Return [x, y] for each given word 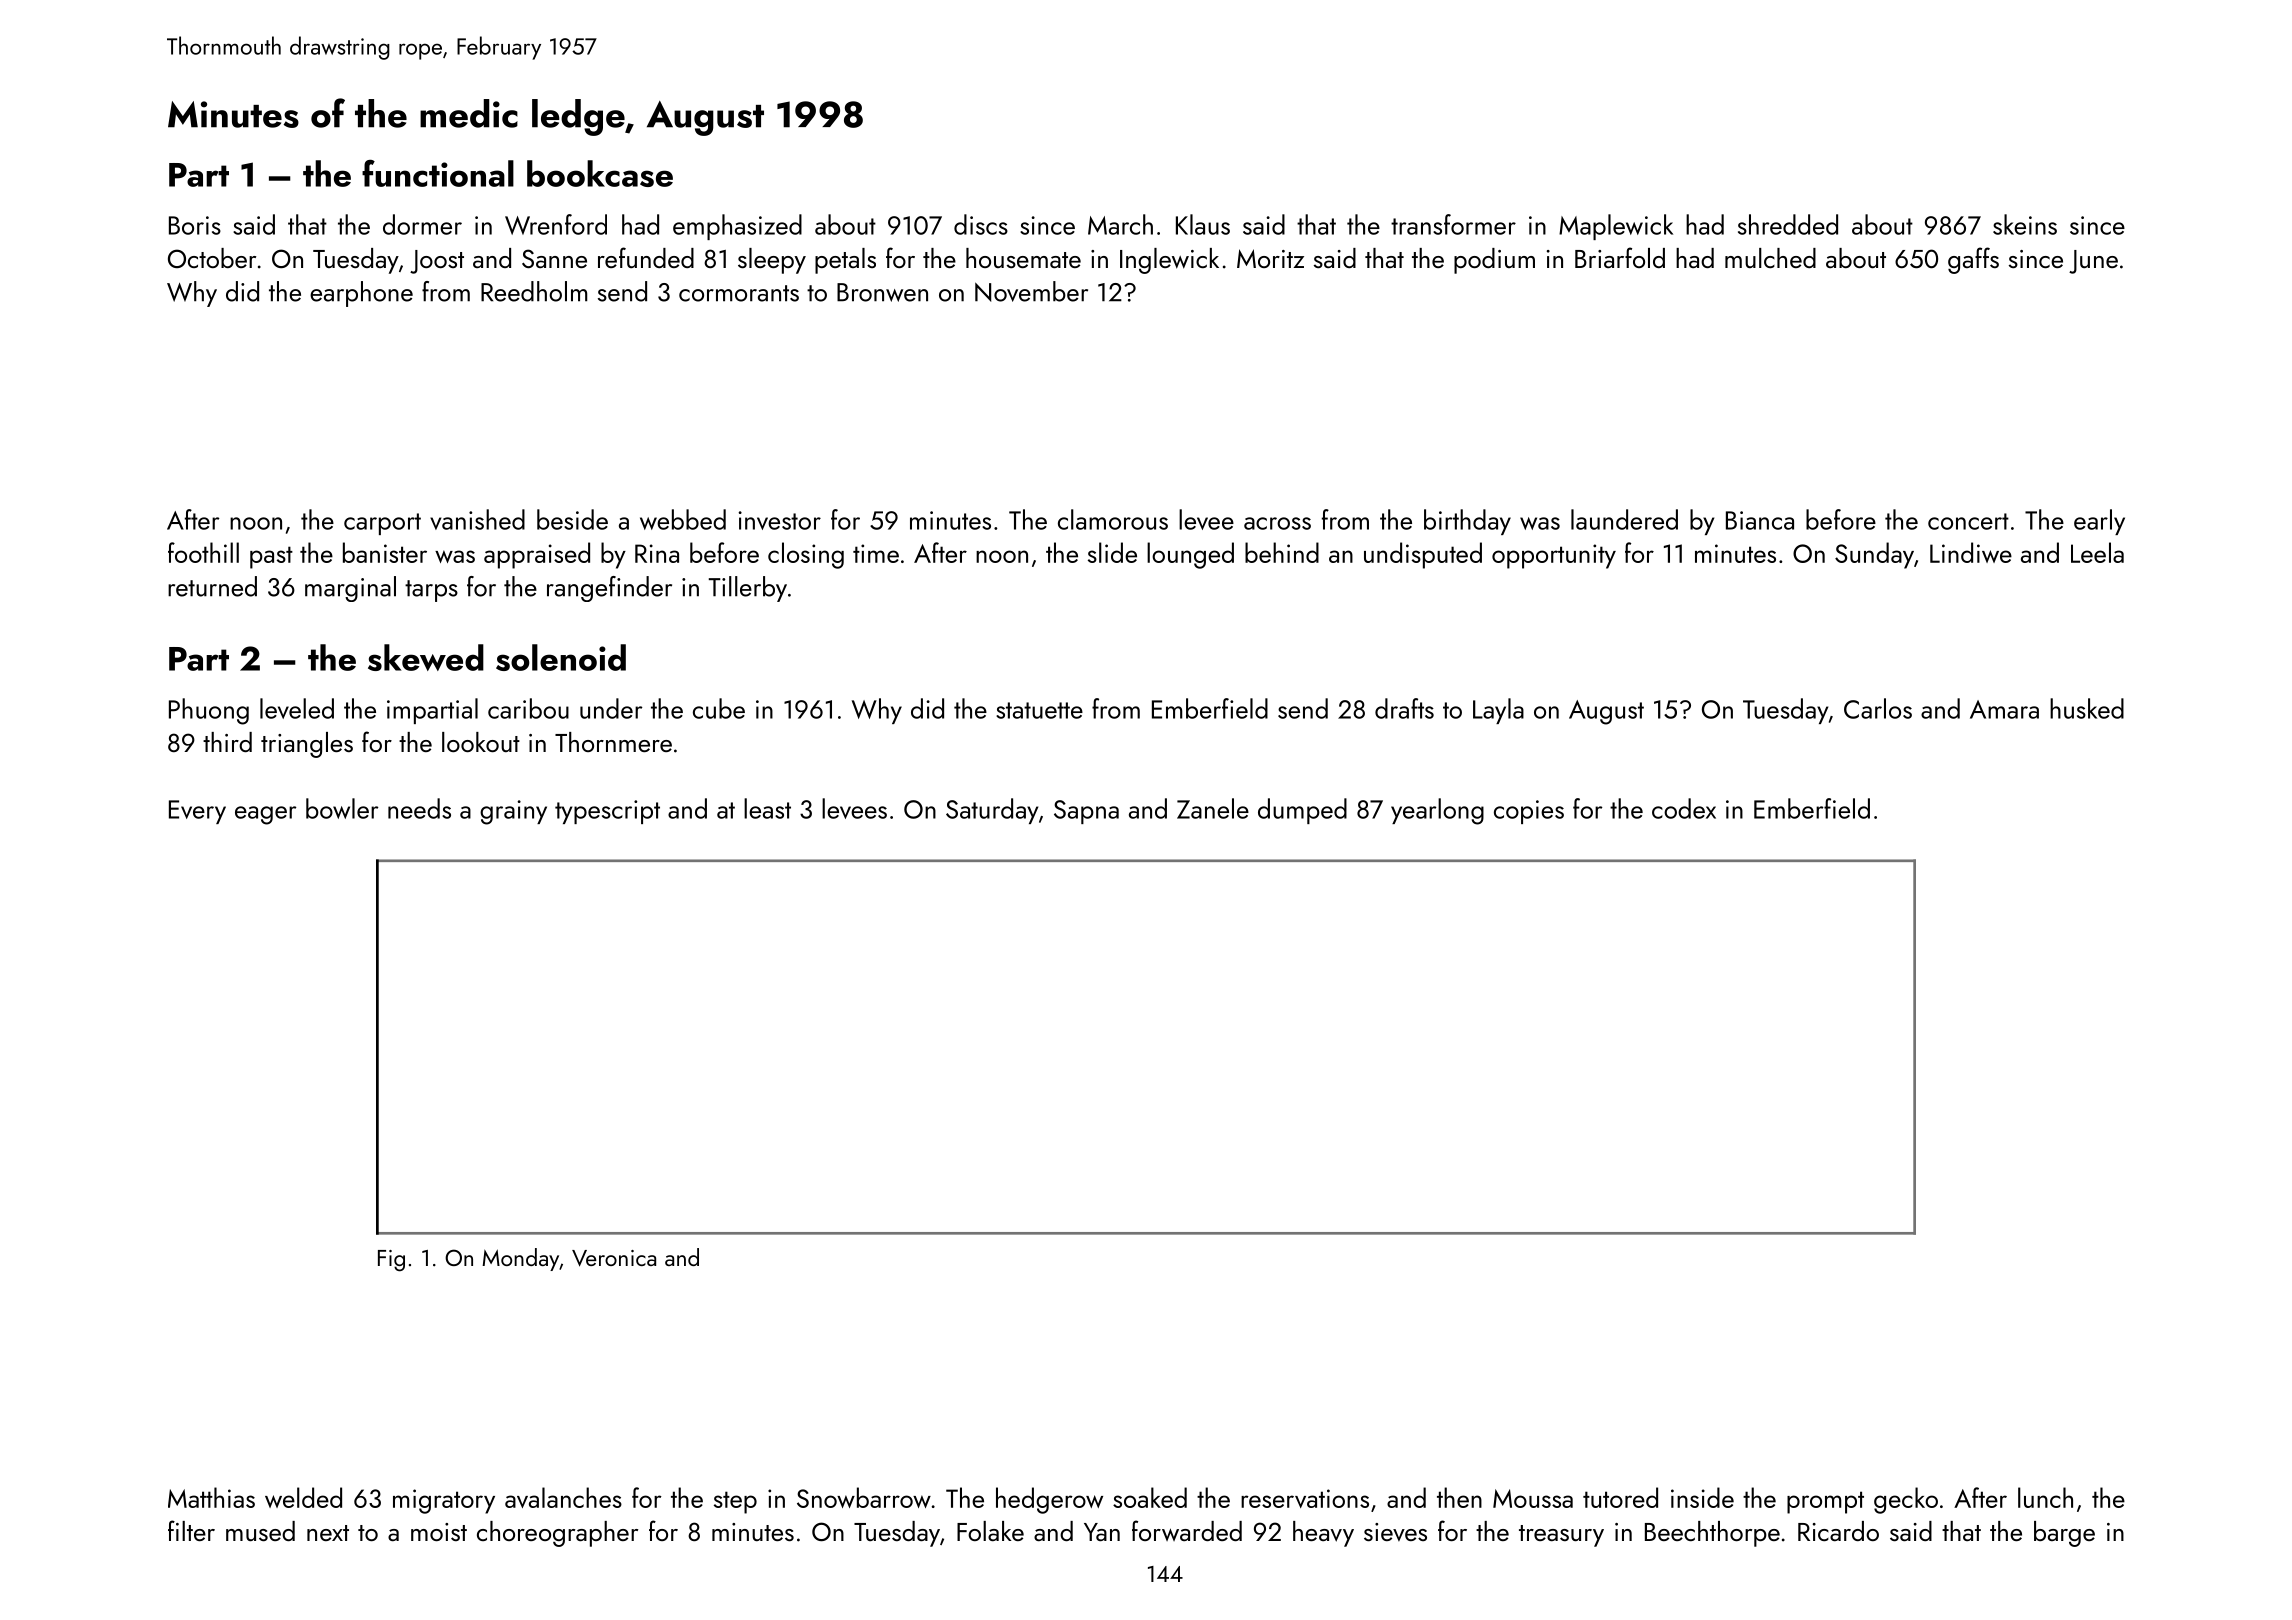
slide [1112, 552]
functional [438, 173]
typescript [607, 812]
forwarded [1187, 1530]
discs [981, 224]
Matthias [211, 1497]
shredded [1788, 224]
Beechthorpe [1712, 1534]
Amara [2004, 709]
